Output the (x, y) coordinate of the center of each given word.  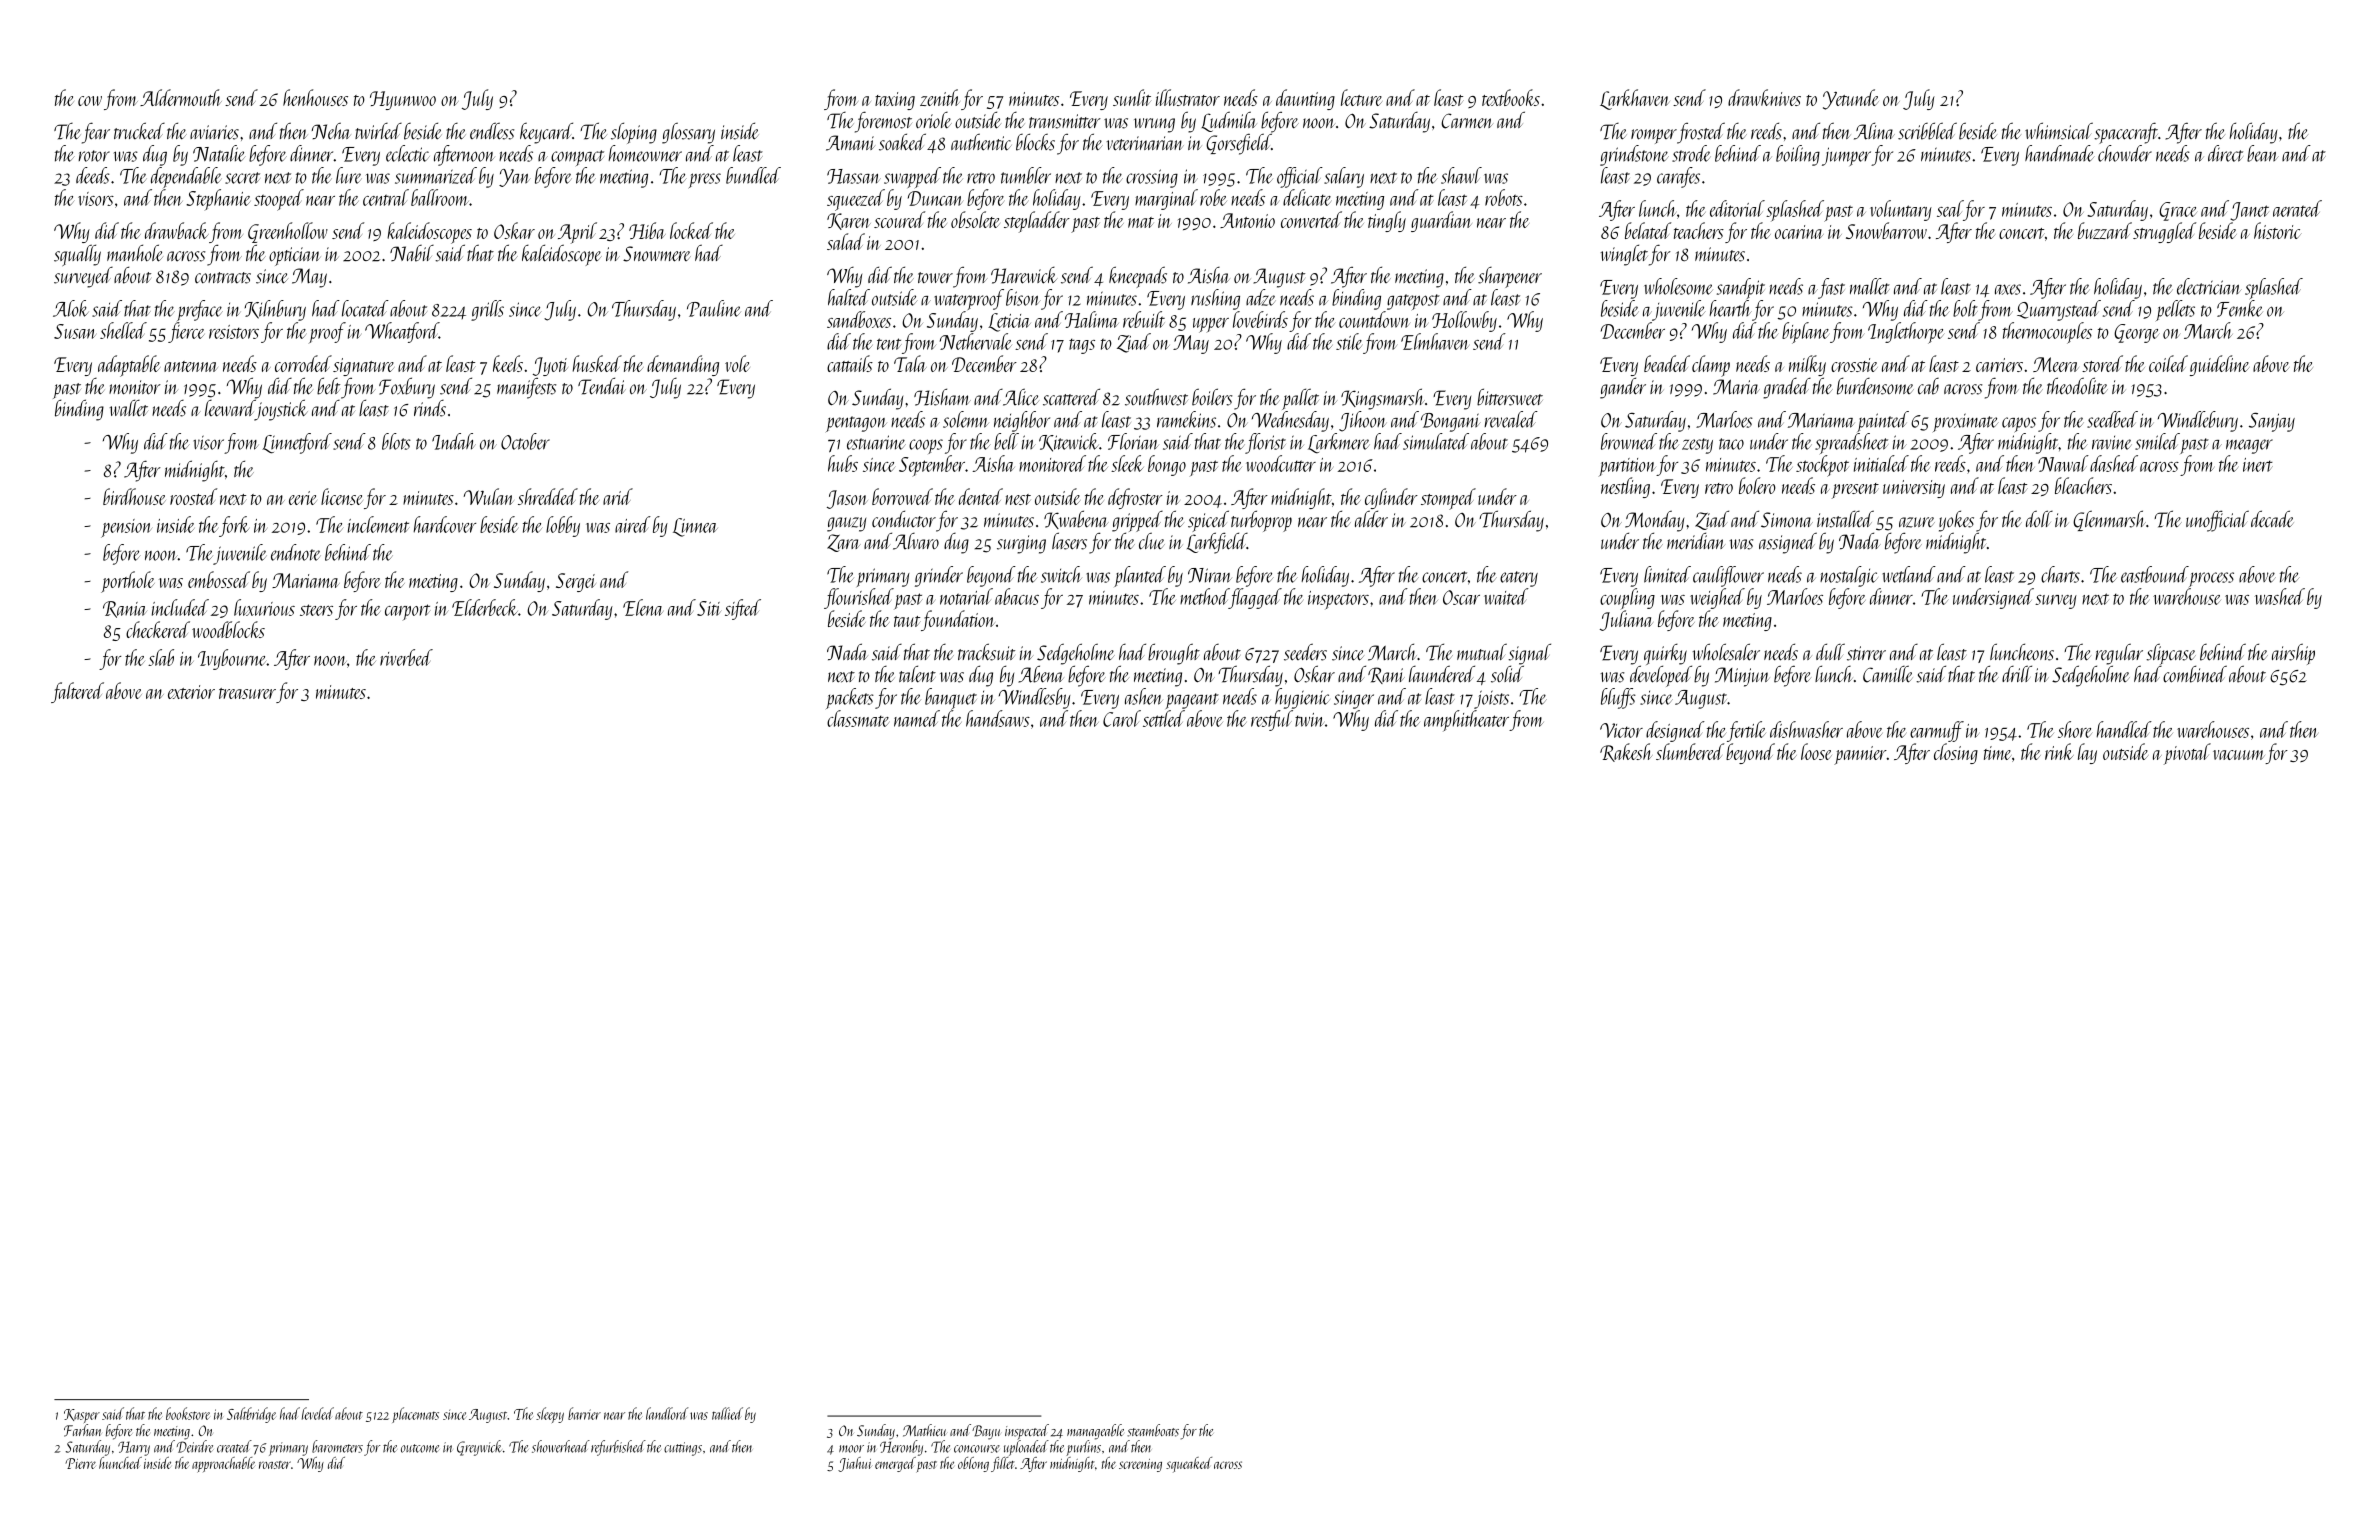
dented (981, 496)
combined (2195, 674)
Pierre (80, 1463)
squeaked (1189, 1465)
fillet (1003, 1464)
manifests (526, 388)
